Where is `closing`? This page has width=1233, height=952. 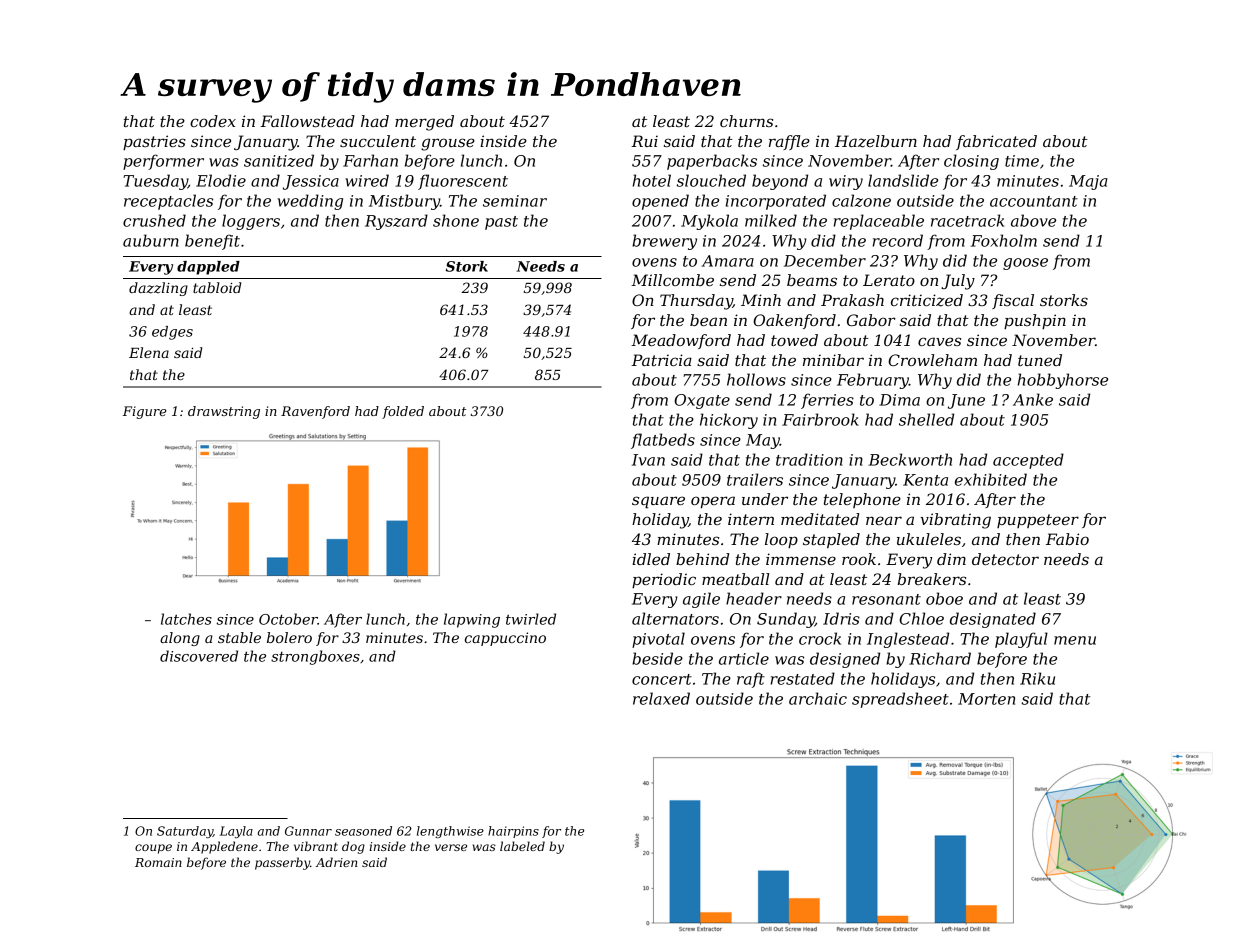
closing is located at coordinates (971, 162).
